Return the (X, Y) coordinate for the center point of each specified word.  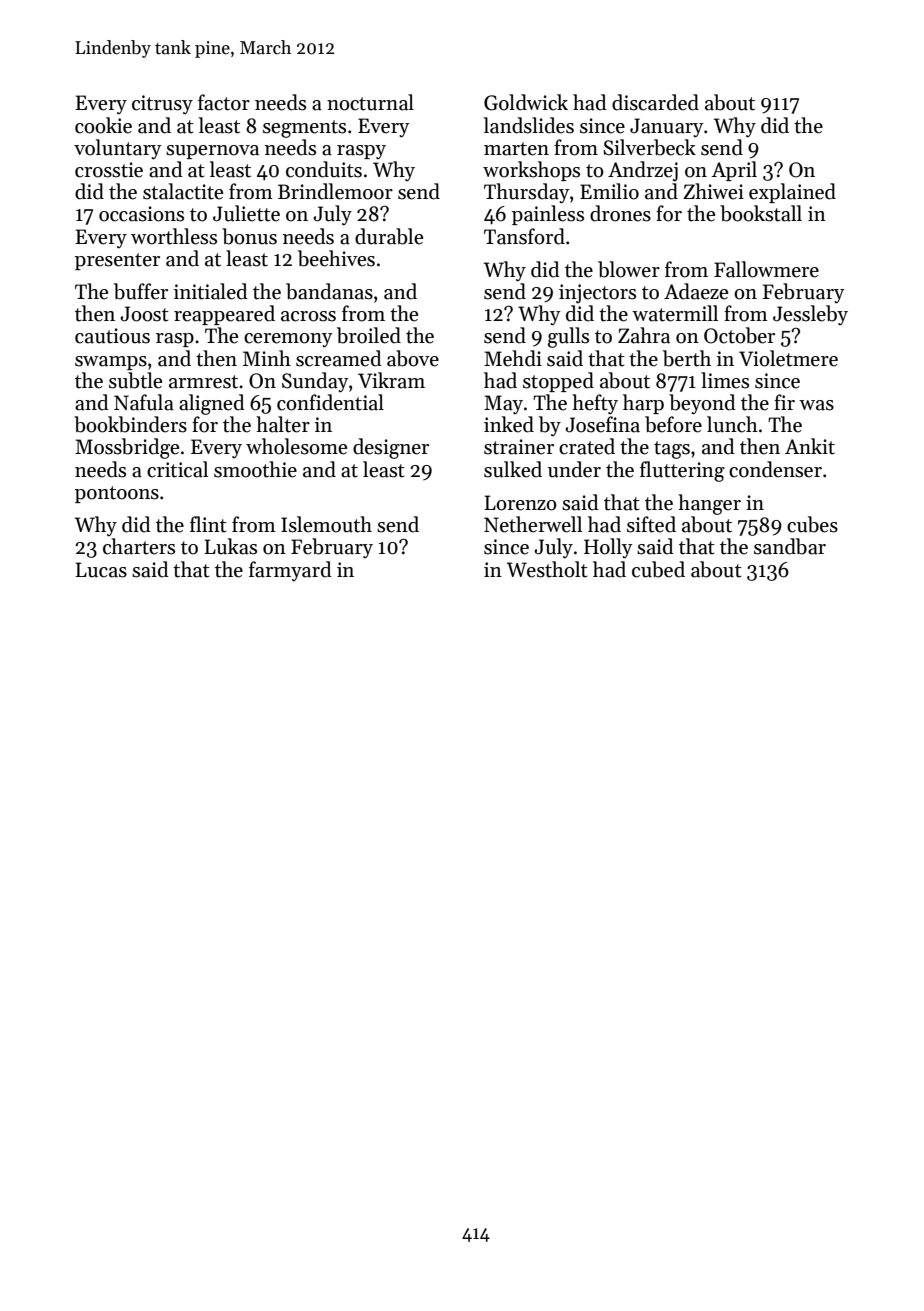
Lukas (230, 546)
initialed (211, 291)
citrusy (162, 104)
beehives (336, 258)
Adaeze (696, 291)
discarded (655, 102)
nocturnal (370, 102)
